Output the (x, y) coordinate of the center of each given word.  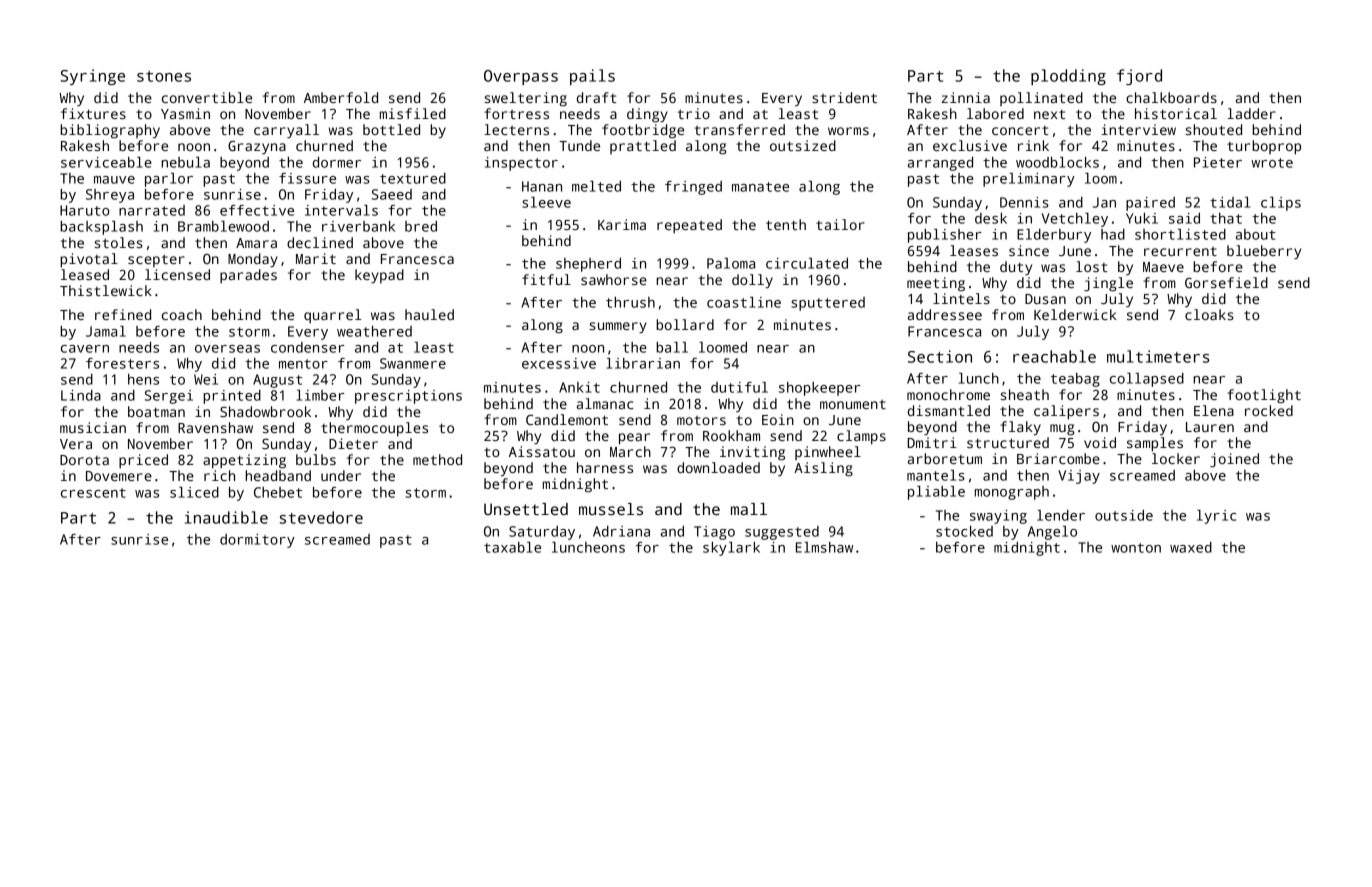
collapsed (1147, 380)
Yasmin (185, 113)
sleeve (546, 202)
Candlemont (567, 419)
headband (278, 475)
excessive (559, 363)
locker (1176, 458)
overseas (227, 349)
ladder (1251, 113)
